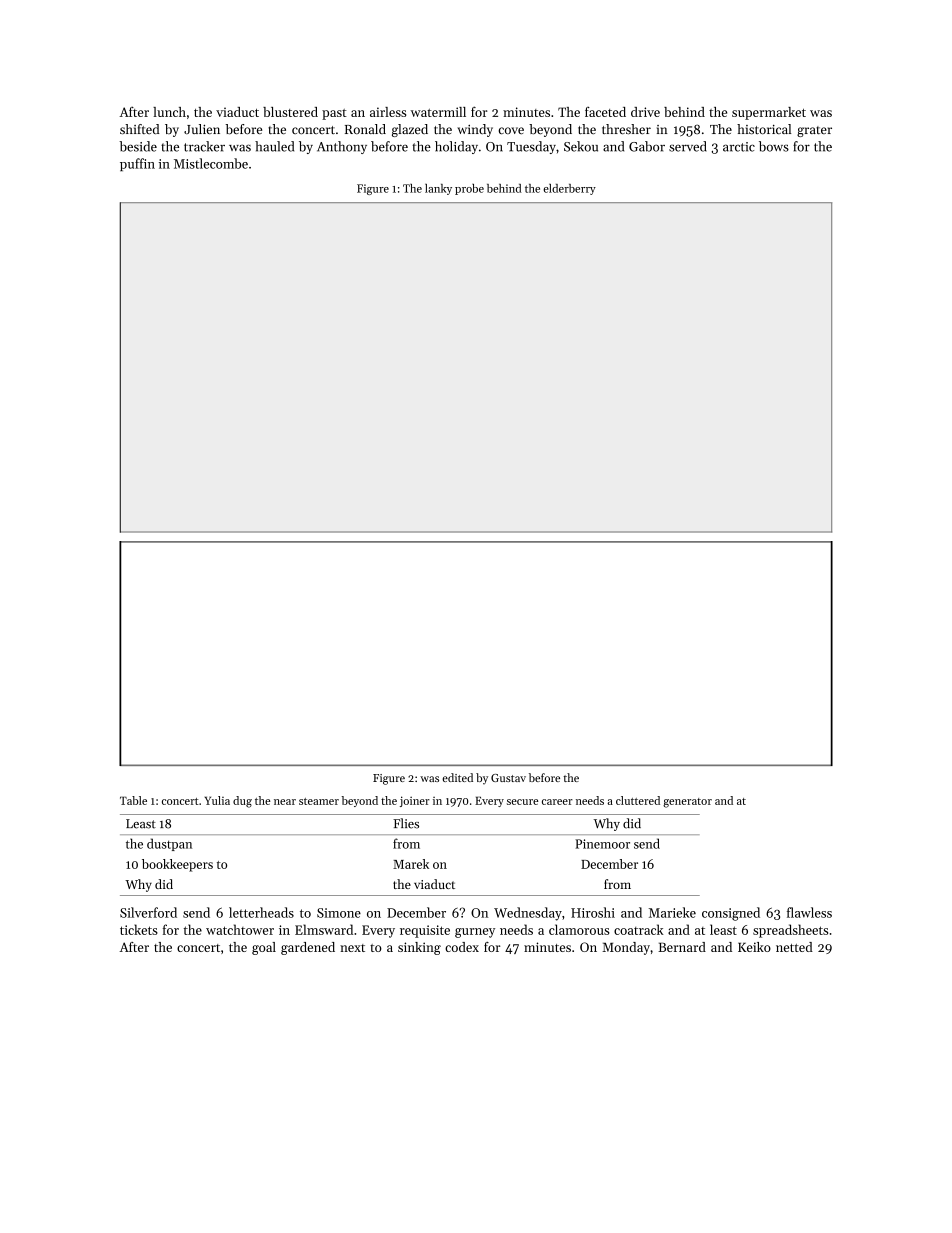  Describe the element at coordinates (638, 800) in the image. I see `cluttered` at that location.
